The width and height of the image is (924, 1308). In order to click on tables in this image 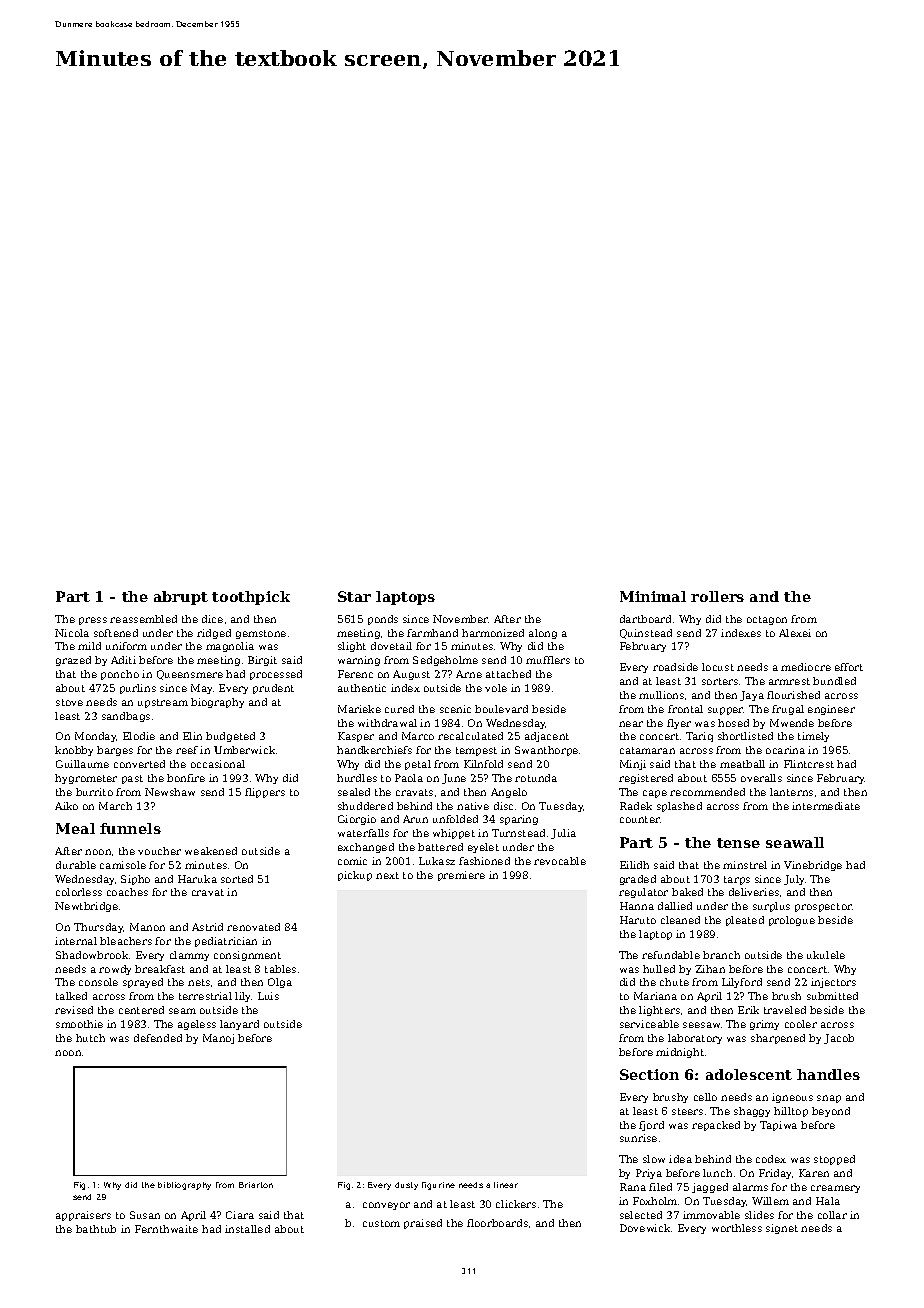, I will do `click(280, 969)`.
